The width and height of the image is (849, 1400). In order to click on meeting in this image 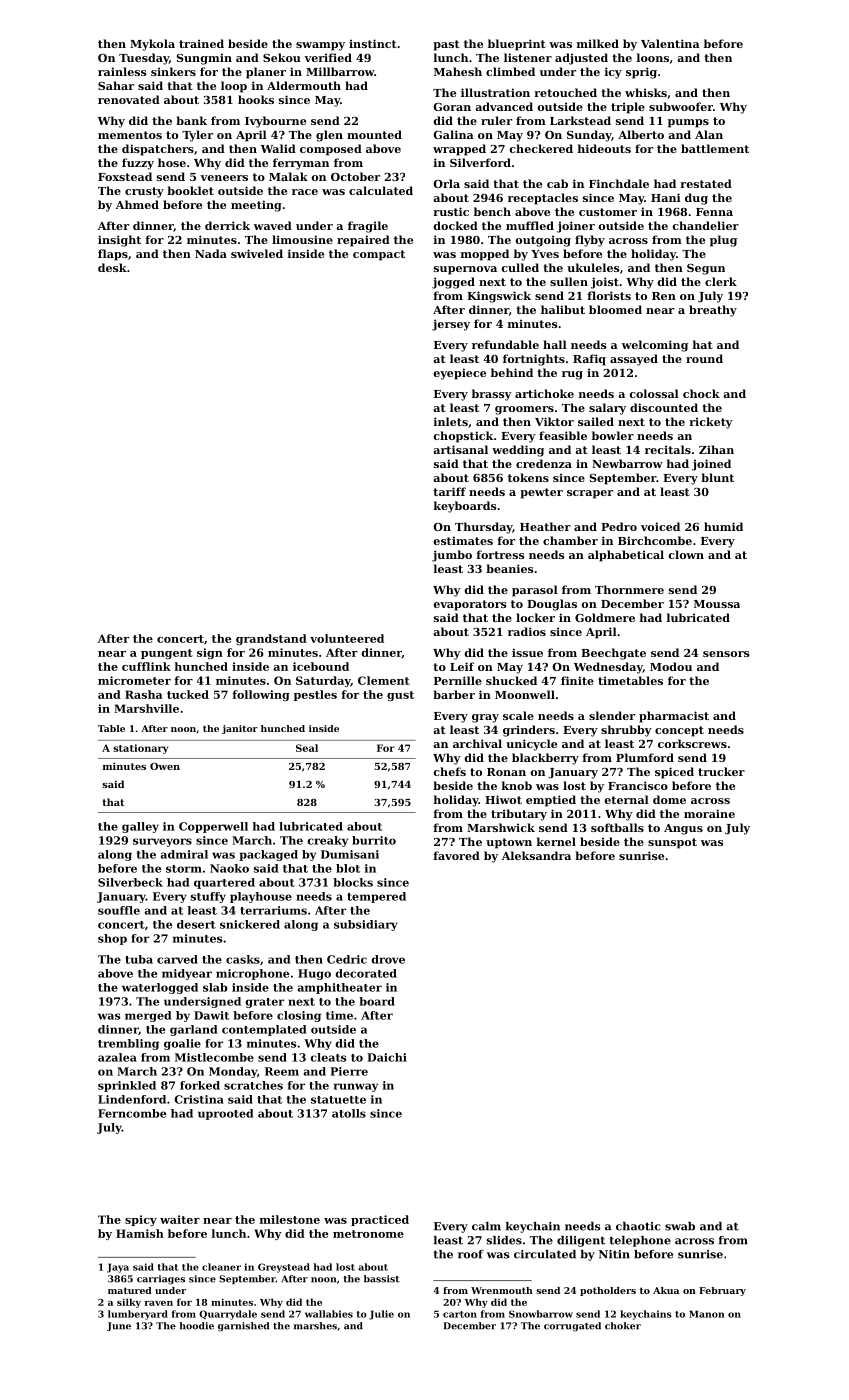, I will do `click(256, 206)`.
